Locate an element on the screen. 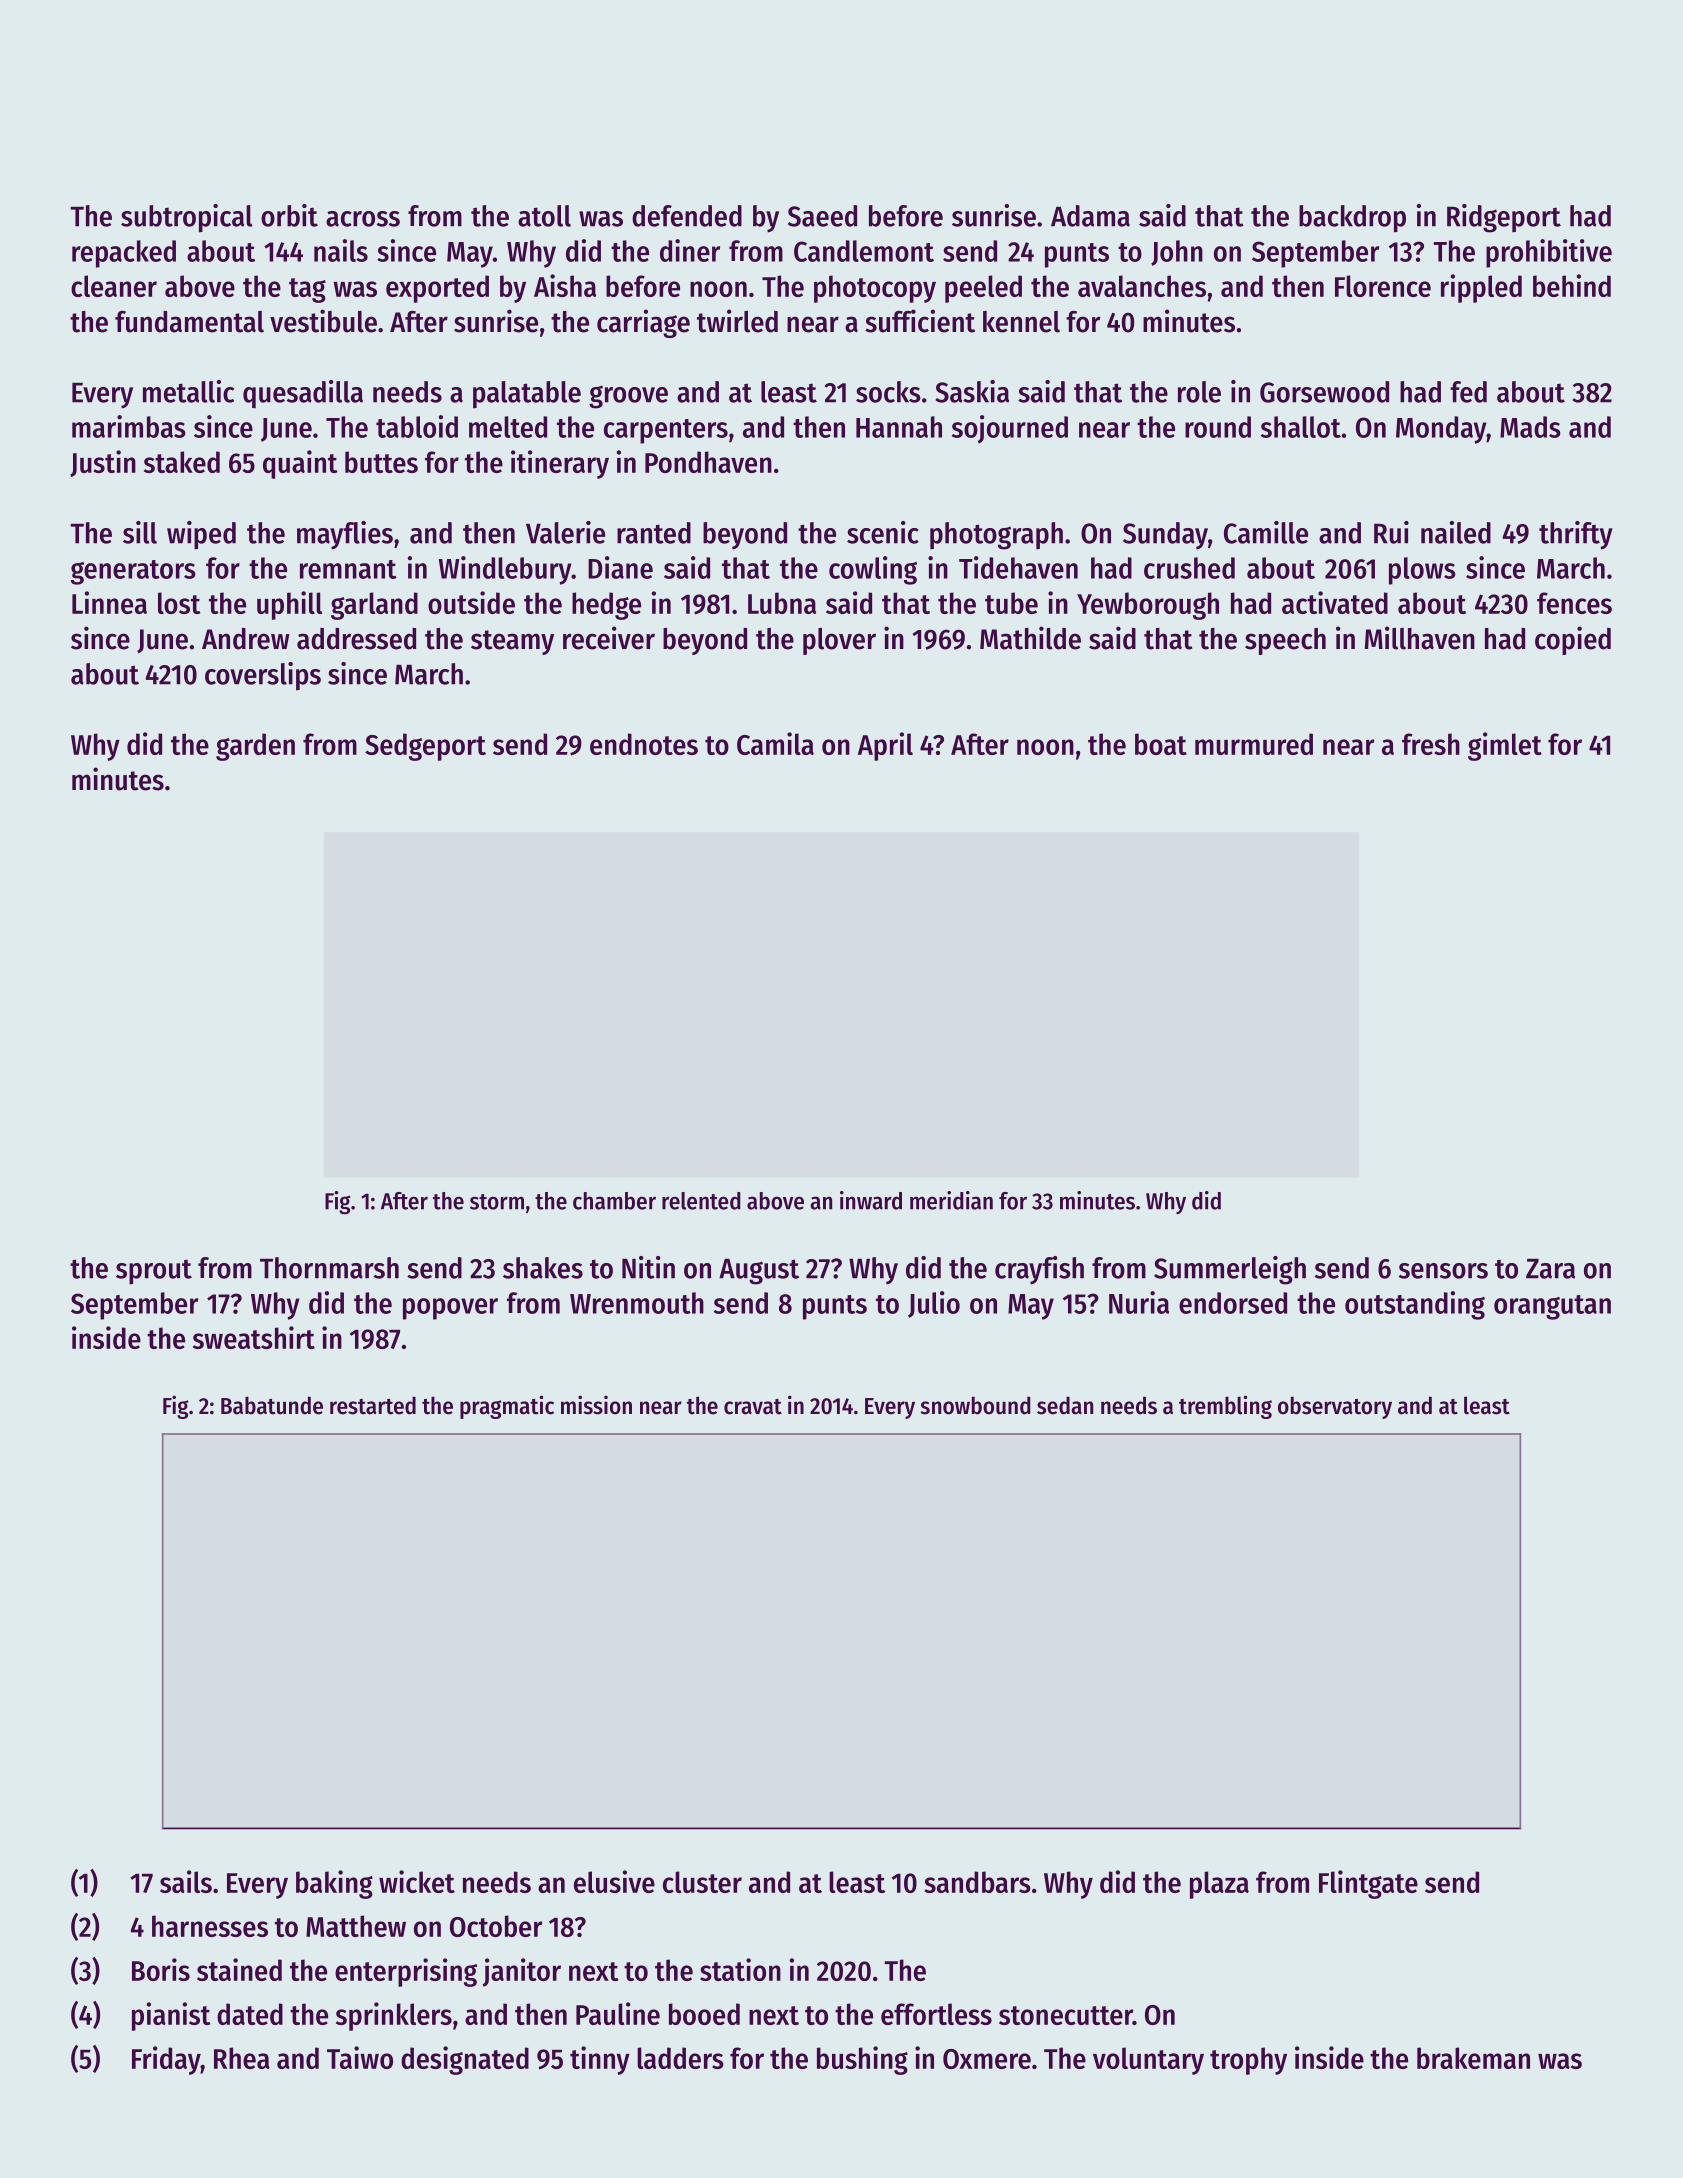 The width and height of the screenshot is (1683, 2178). fresh is located at coordinates (1431, 744).
